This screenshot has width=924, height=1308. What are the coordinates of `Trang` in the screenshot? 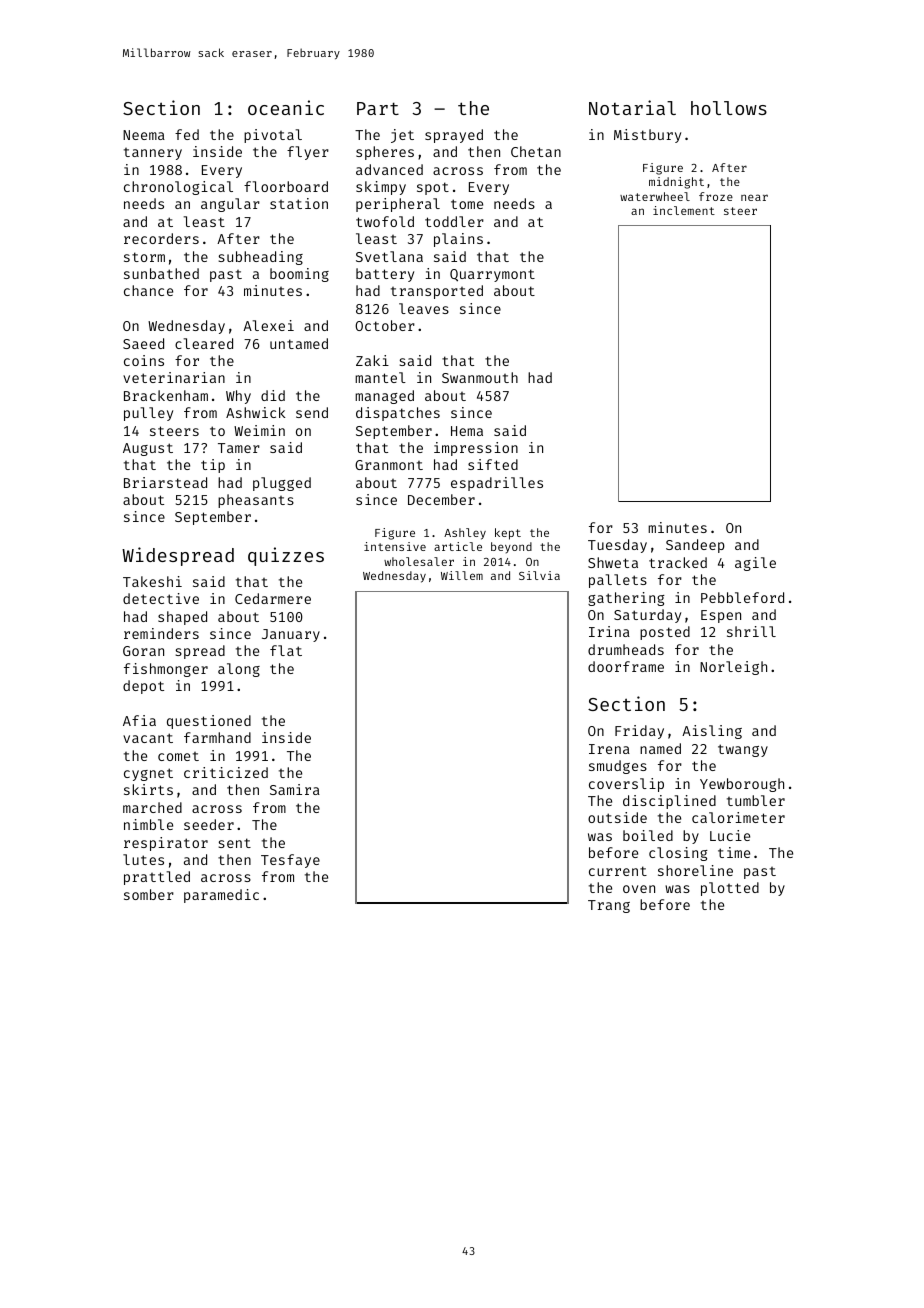 It's located at (609, 906).
